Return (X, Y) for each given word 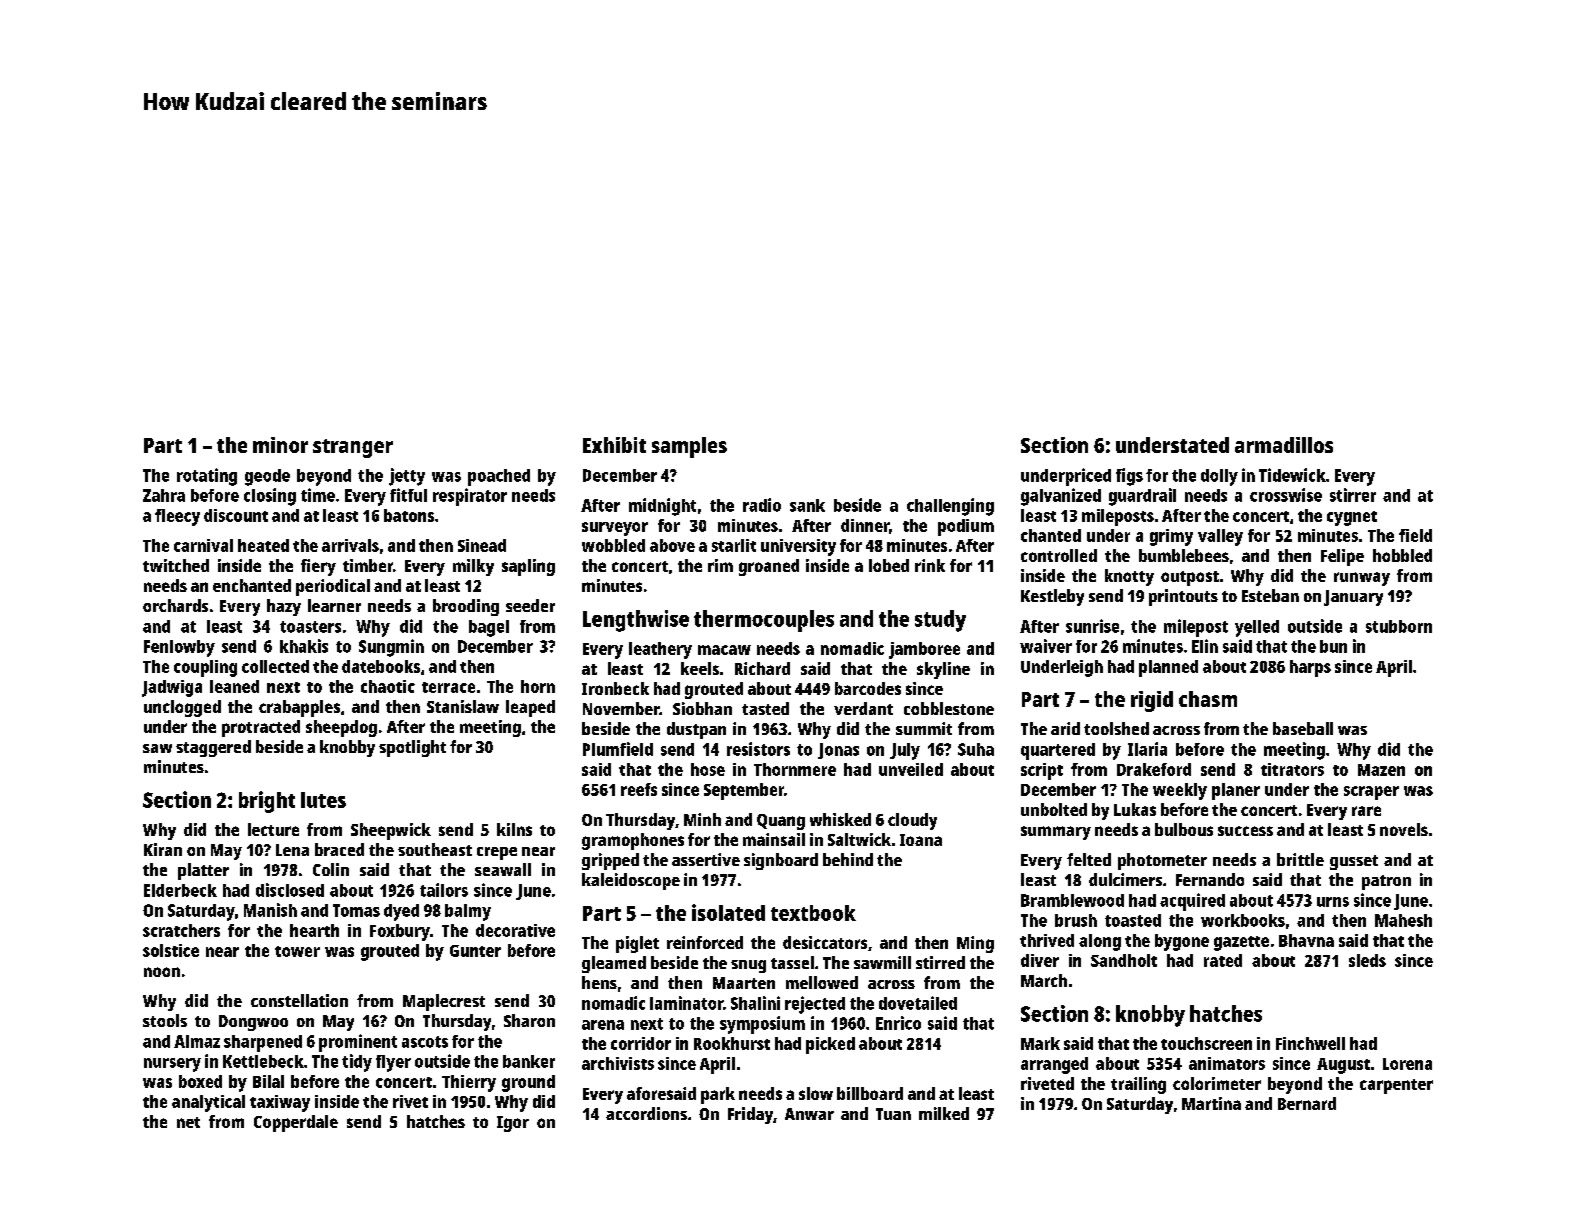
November (621, 708)
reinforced (705, 942)
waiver (1046, 646)
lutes (323, 800)
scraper (1371, 793)
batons (409, 515)
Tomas (356, 910)
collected (275, 666)
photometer (1162, 861)
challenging (950, 507)
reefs (639, 789)
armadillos (1284, 445)
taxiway (280, 1103)
